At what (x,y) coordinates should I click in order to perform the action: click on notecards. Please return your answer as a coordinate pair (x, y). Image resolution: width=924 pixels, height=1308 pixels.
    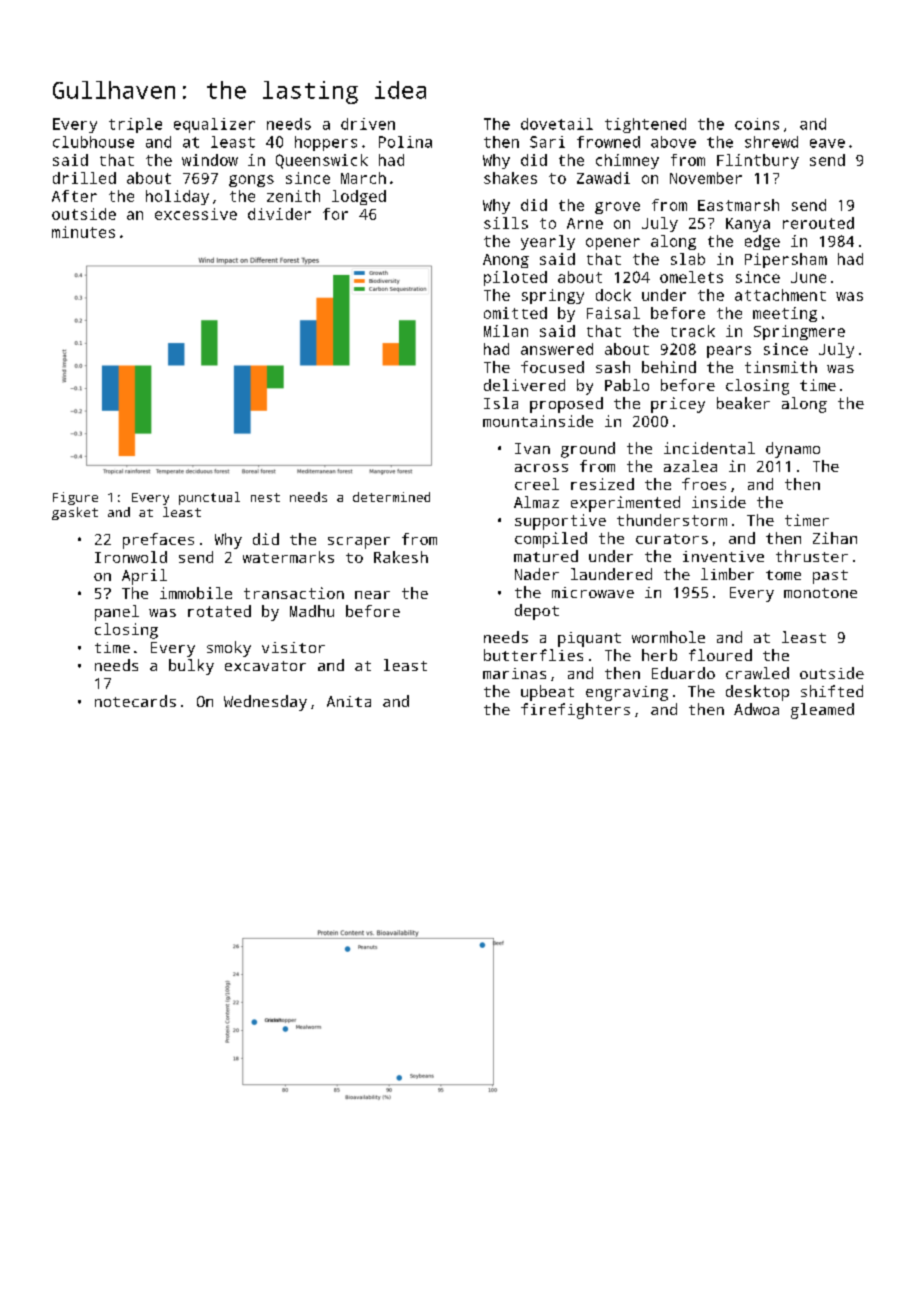
    Looking at the image, I should click on (135, 701).
